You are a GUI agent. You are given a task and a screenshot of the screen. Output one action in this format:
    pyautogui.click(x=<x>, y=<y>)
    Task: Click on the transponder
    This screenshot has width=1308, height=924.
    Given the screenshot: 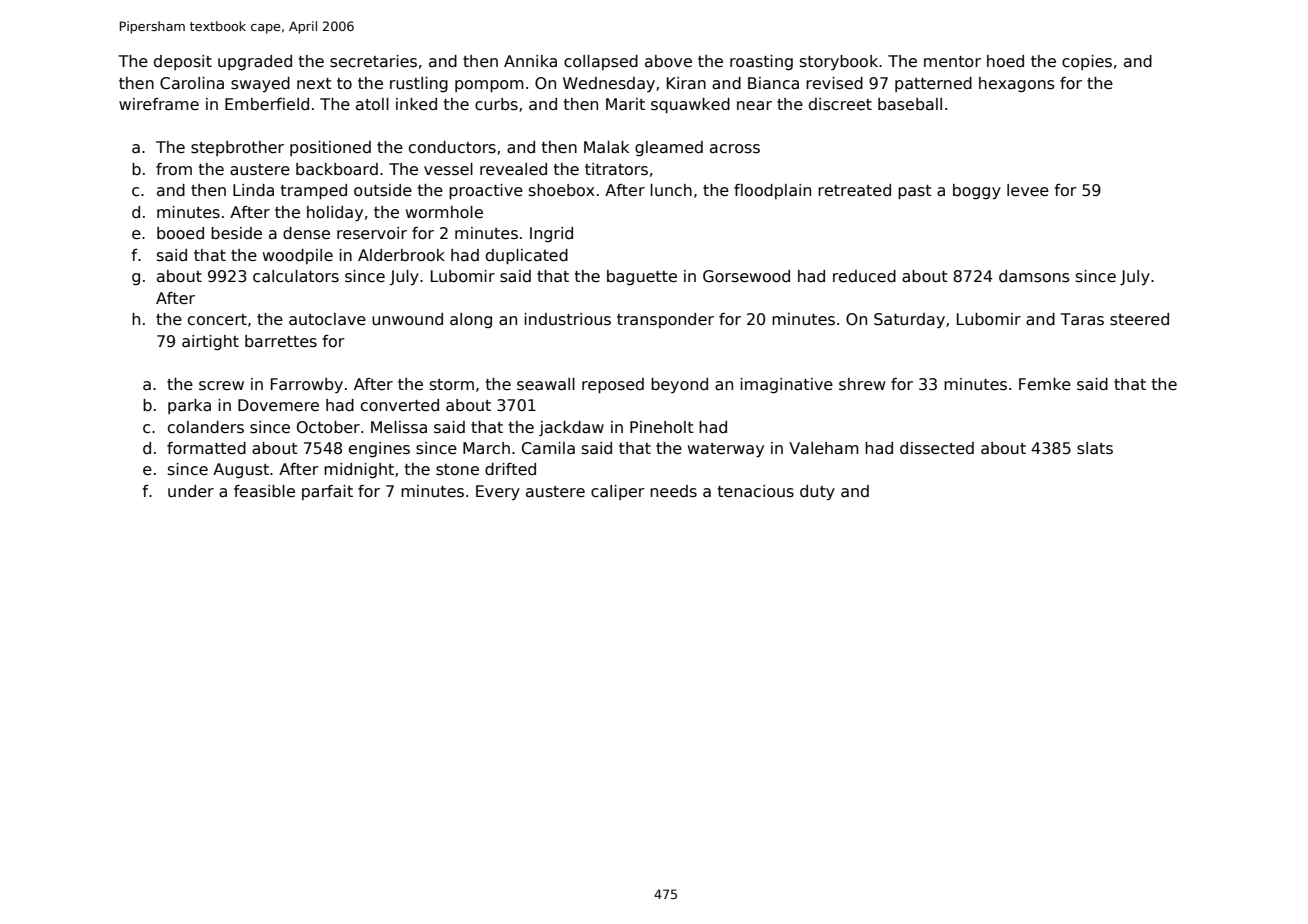 What is the action you would take?
    pyautogui.click(x=665, y=320)
